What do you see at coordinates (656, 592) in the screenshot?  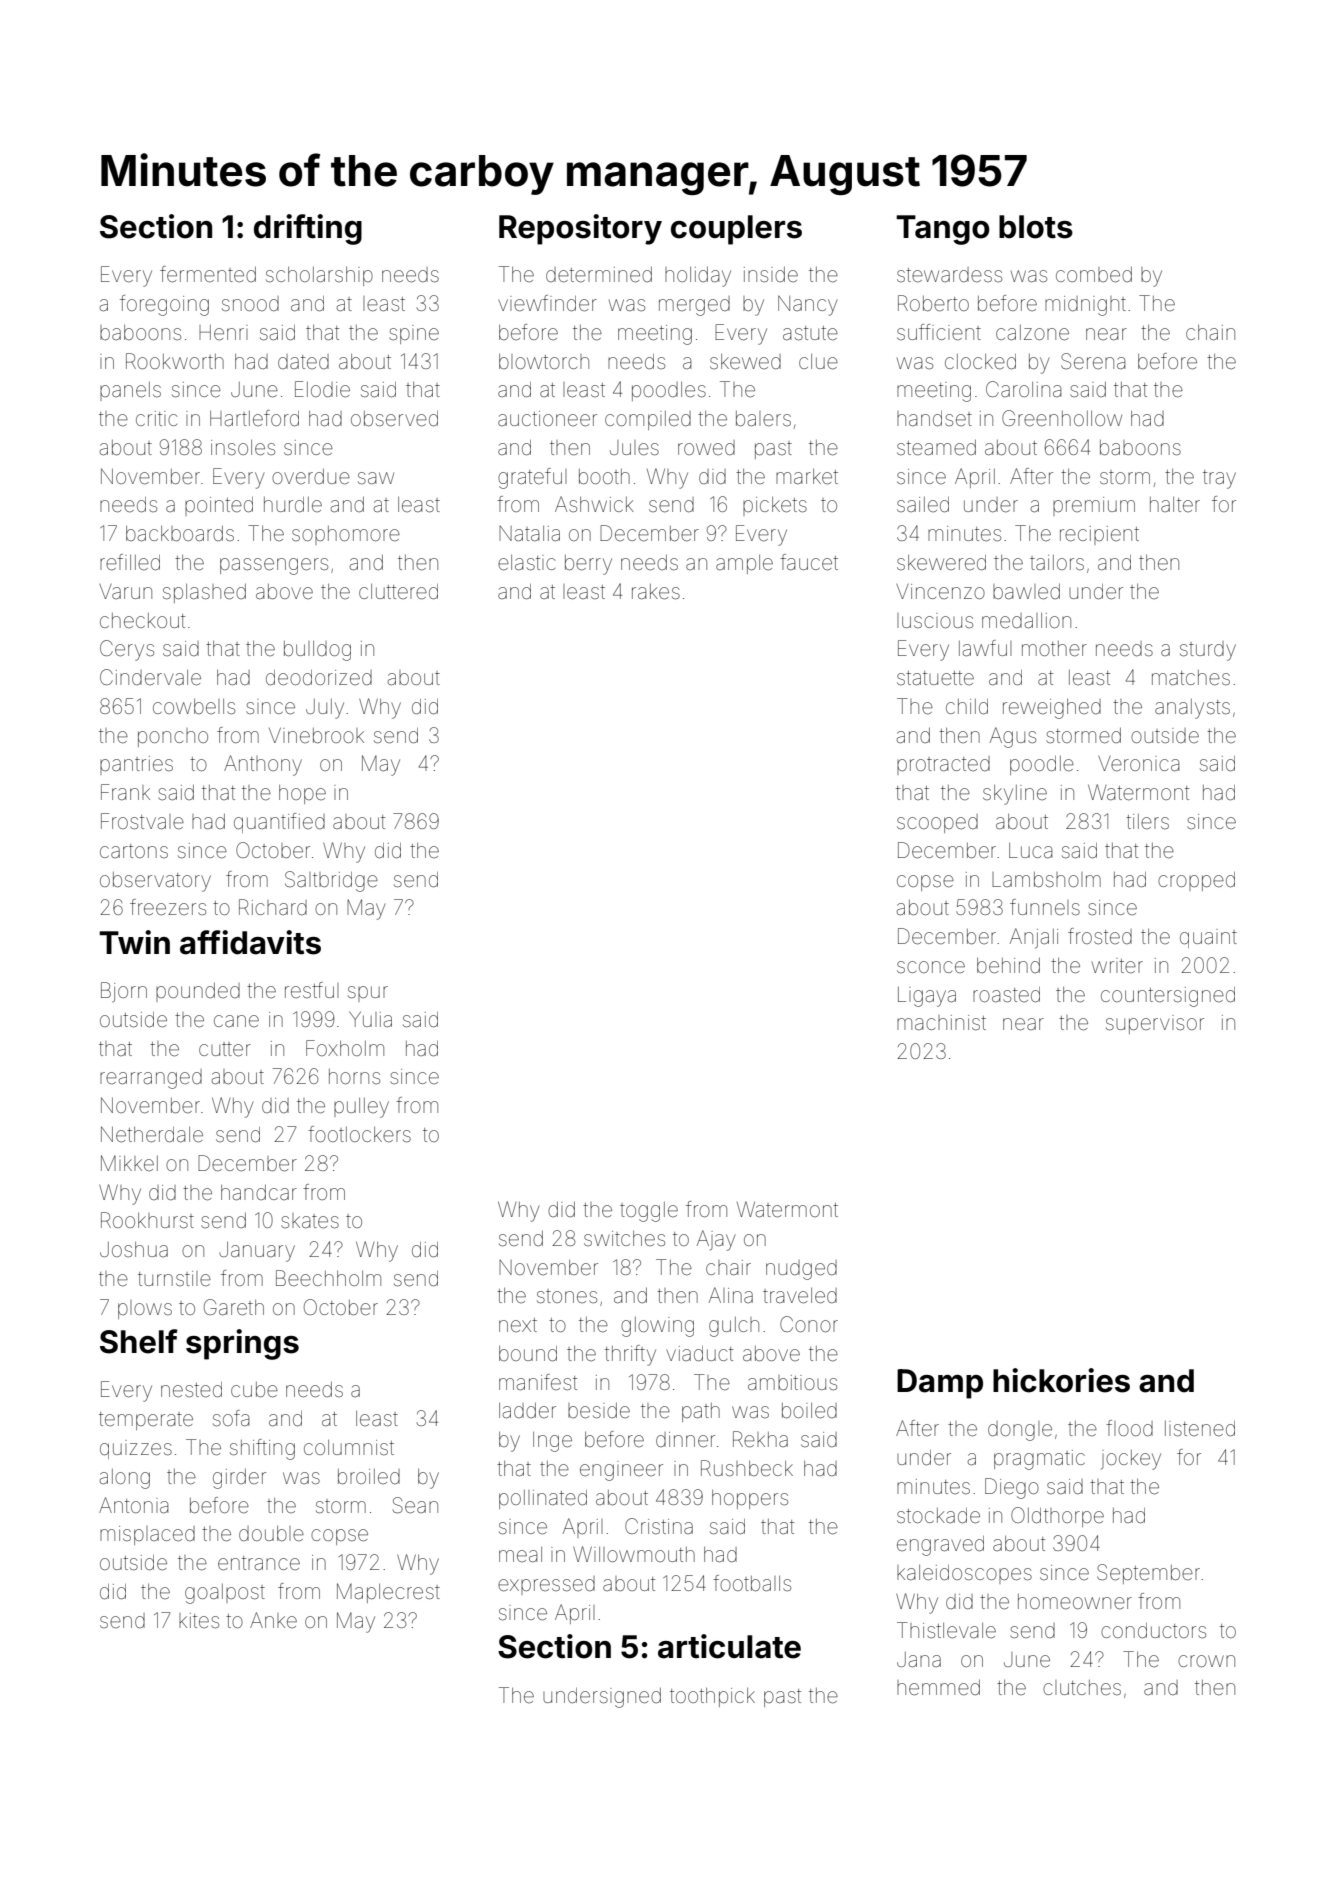 I see `rakes` at bounding box center [656, 592].
